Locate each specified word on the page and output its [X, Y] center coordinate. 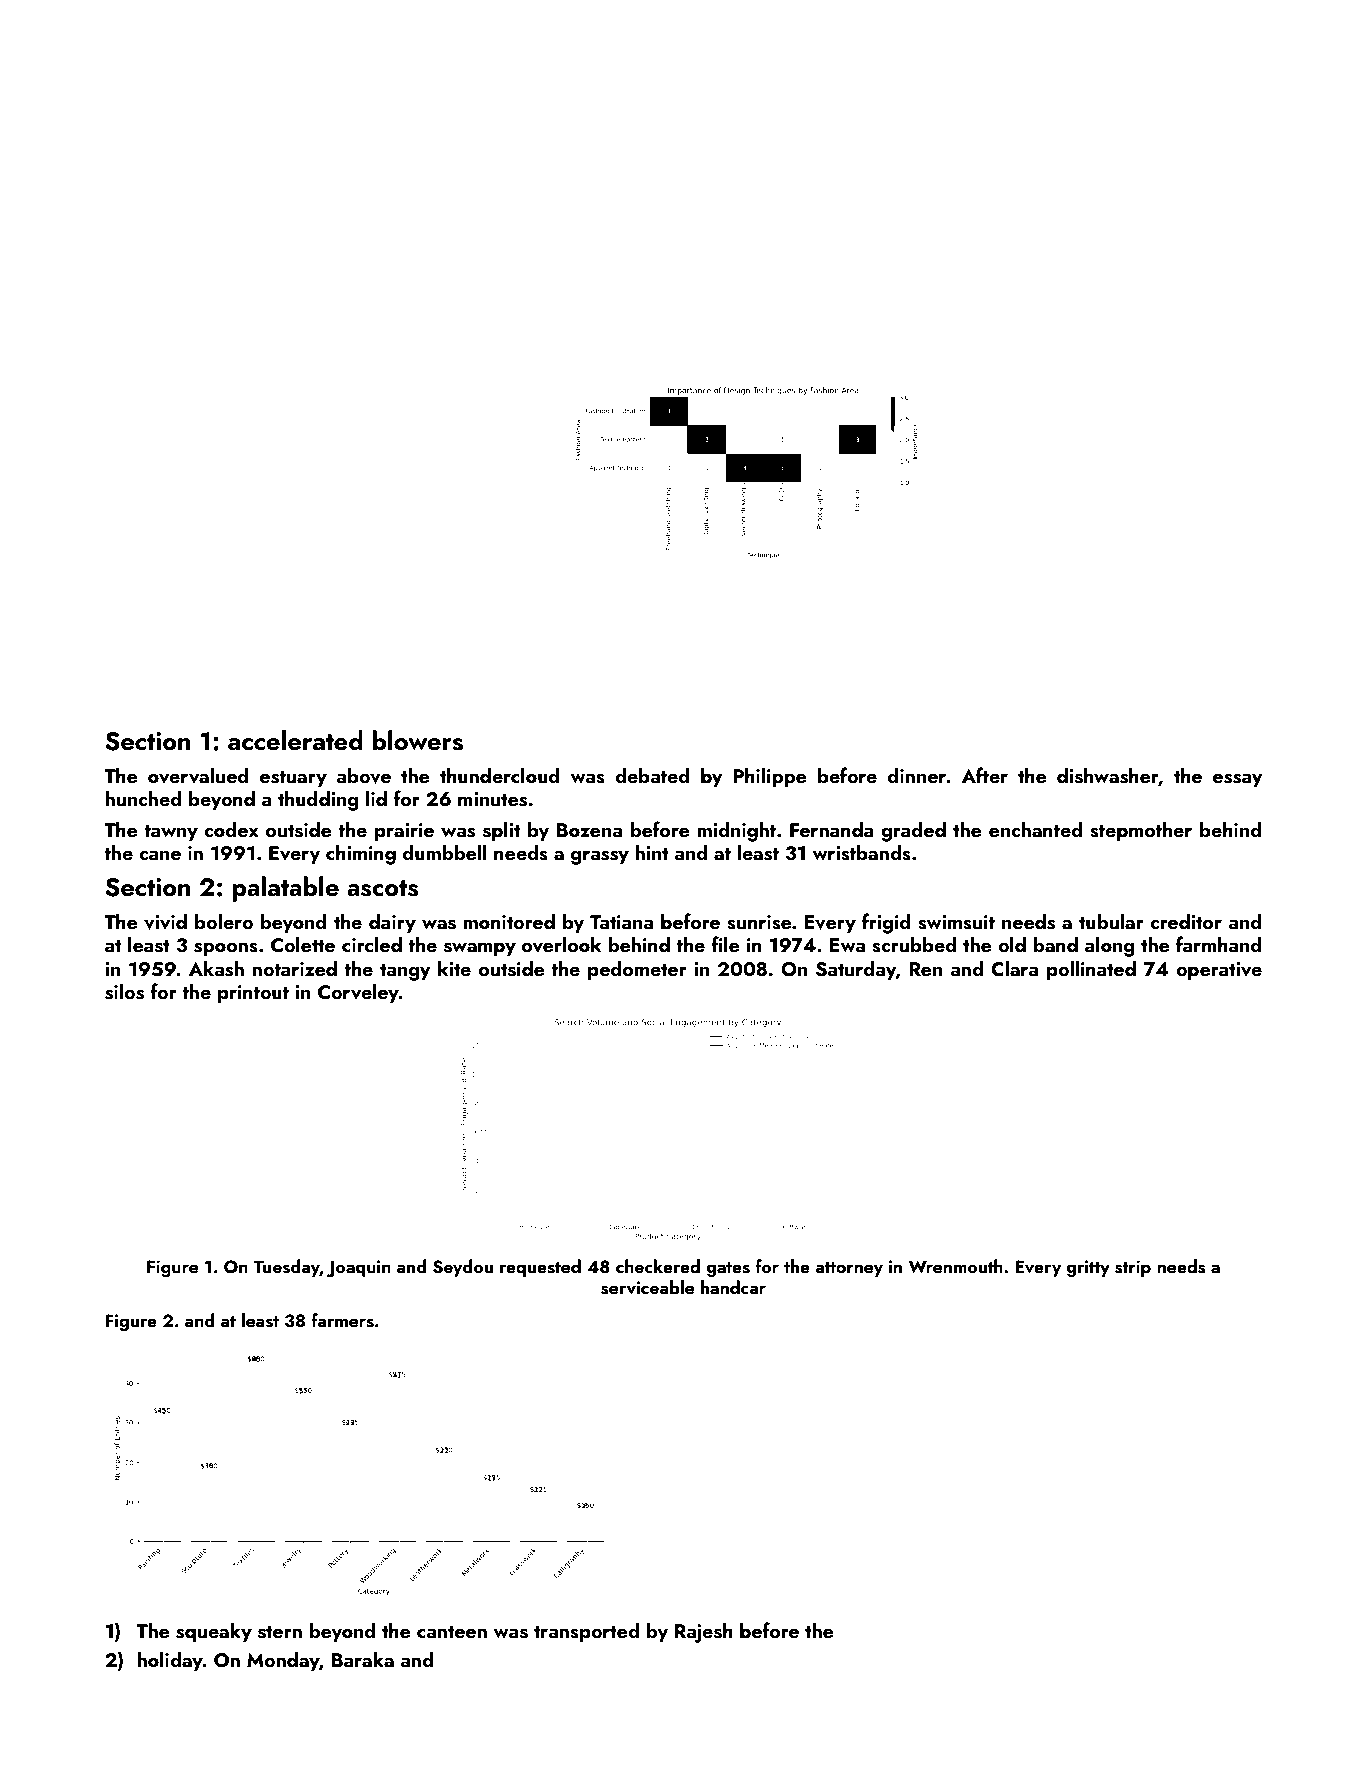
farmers [342, 1320]
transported [586, 1632]
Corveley [358, 993]
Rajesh [704, 1632]
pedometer [637, 970]
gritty [1088, 1268]
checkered [658, 1266]
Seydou [463, 1268]
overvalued [198, 775]
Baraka [363, 1659]
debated [652, 775]
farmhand [1218, 944]
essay [1237, 781]
